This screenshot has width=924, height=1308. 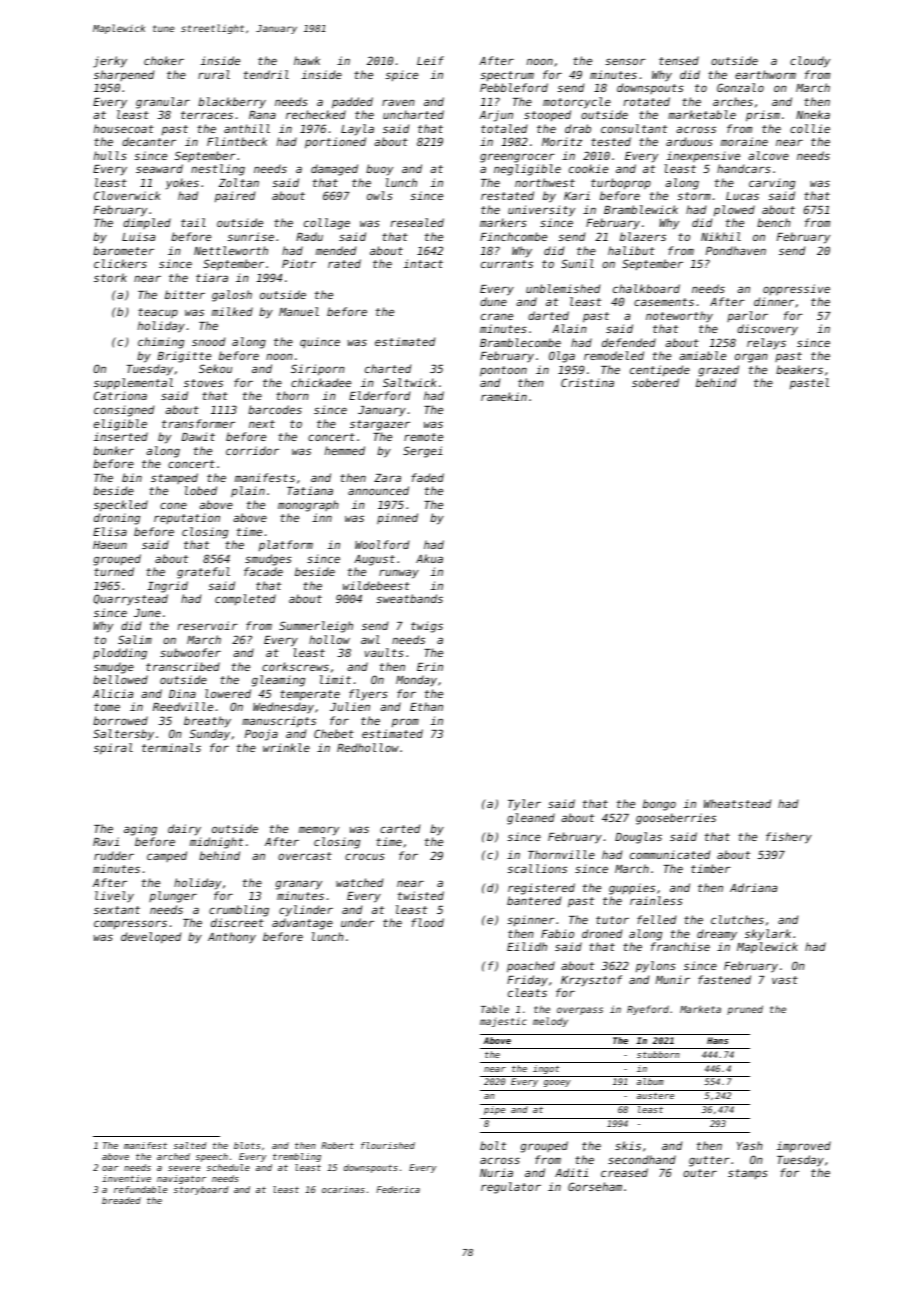 I want to click on Saltwick, so click(x=409, y=382).
